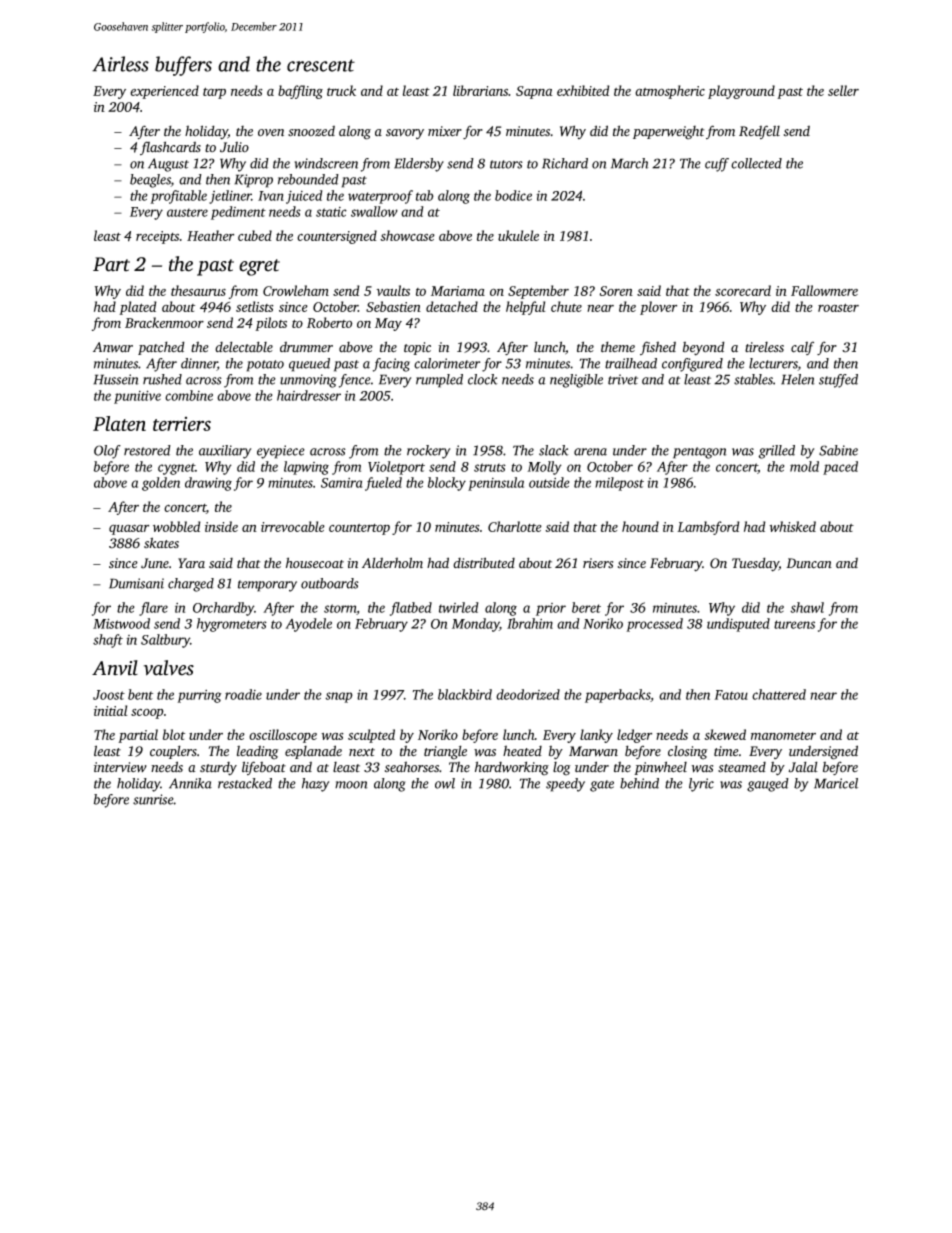  Describe the element at coordinates (170, 148) in the screenshot. I see `flashcards` at that location.
